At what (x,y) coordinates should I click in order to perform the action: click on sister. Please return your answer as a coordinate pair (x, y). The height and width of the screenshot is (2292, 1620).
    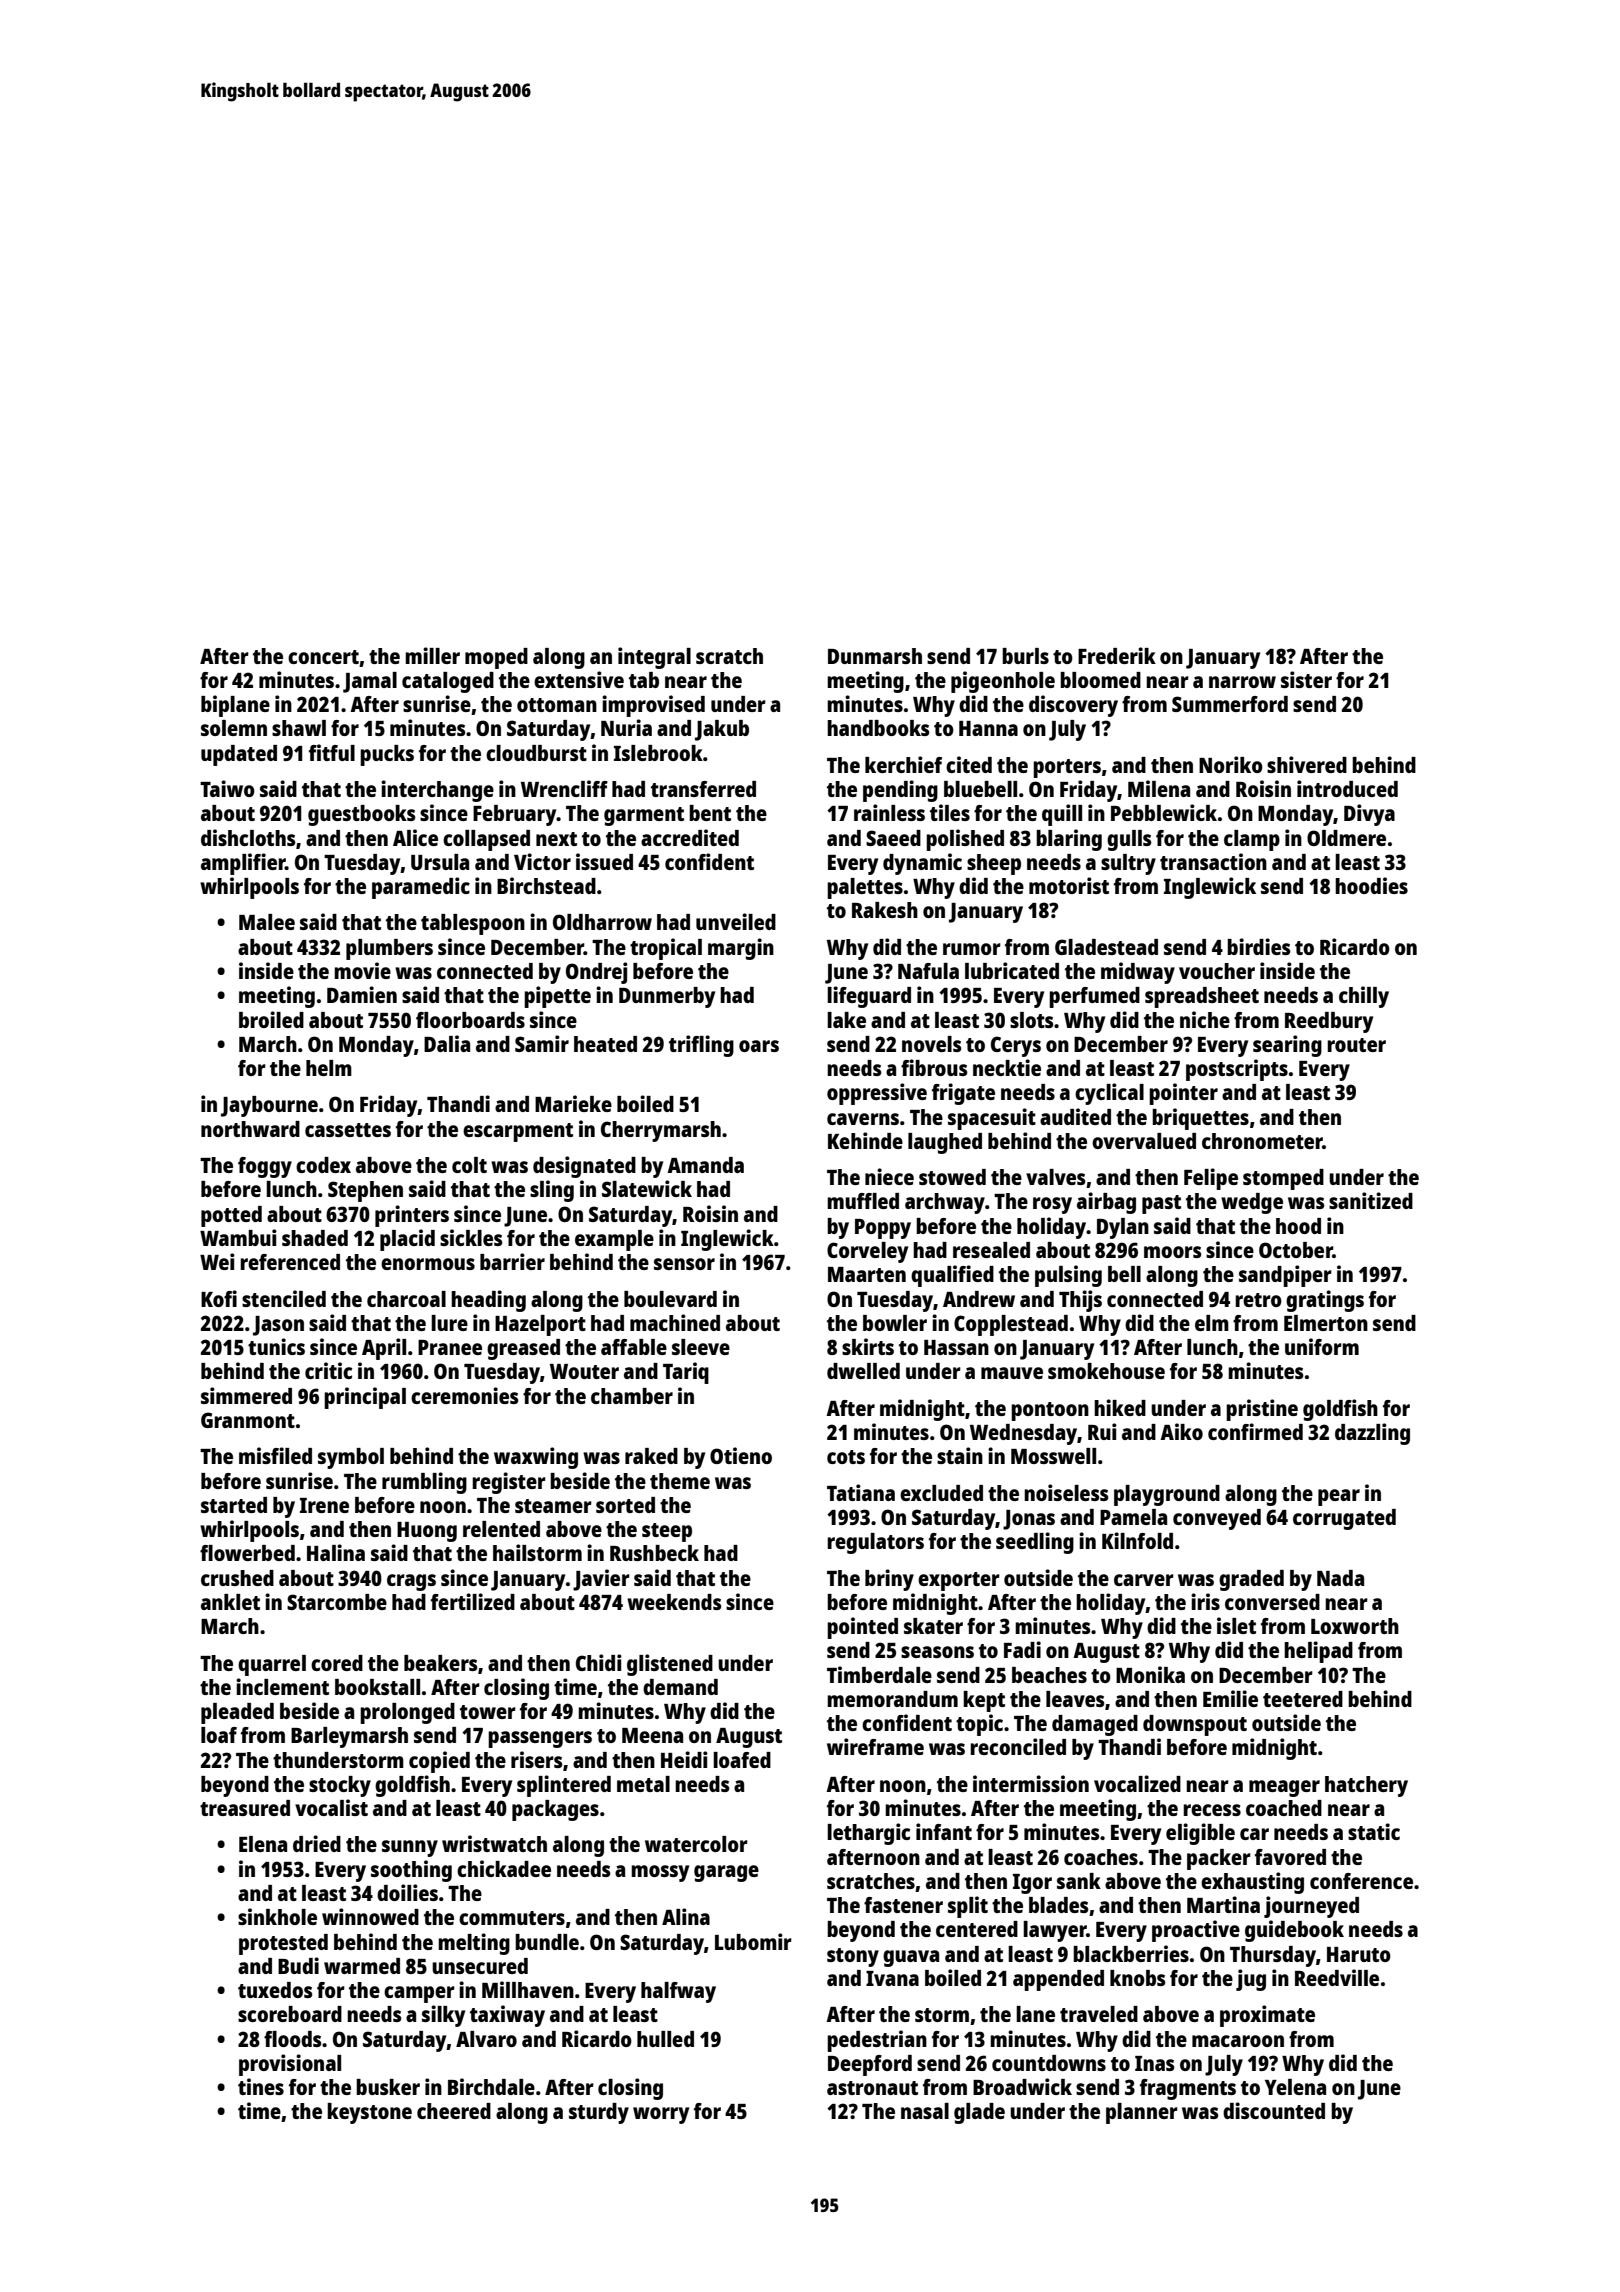
    Looking at the image, I should click on (1306, 679).
